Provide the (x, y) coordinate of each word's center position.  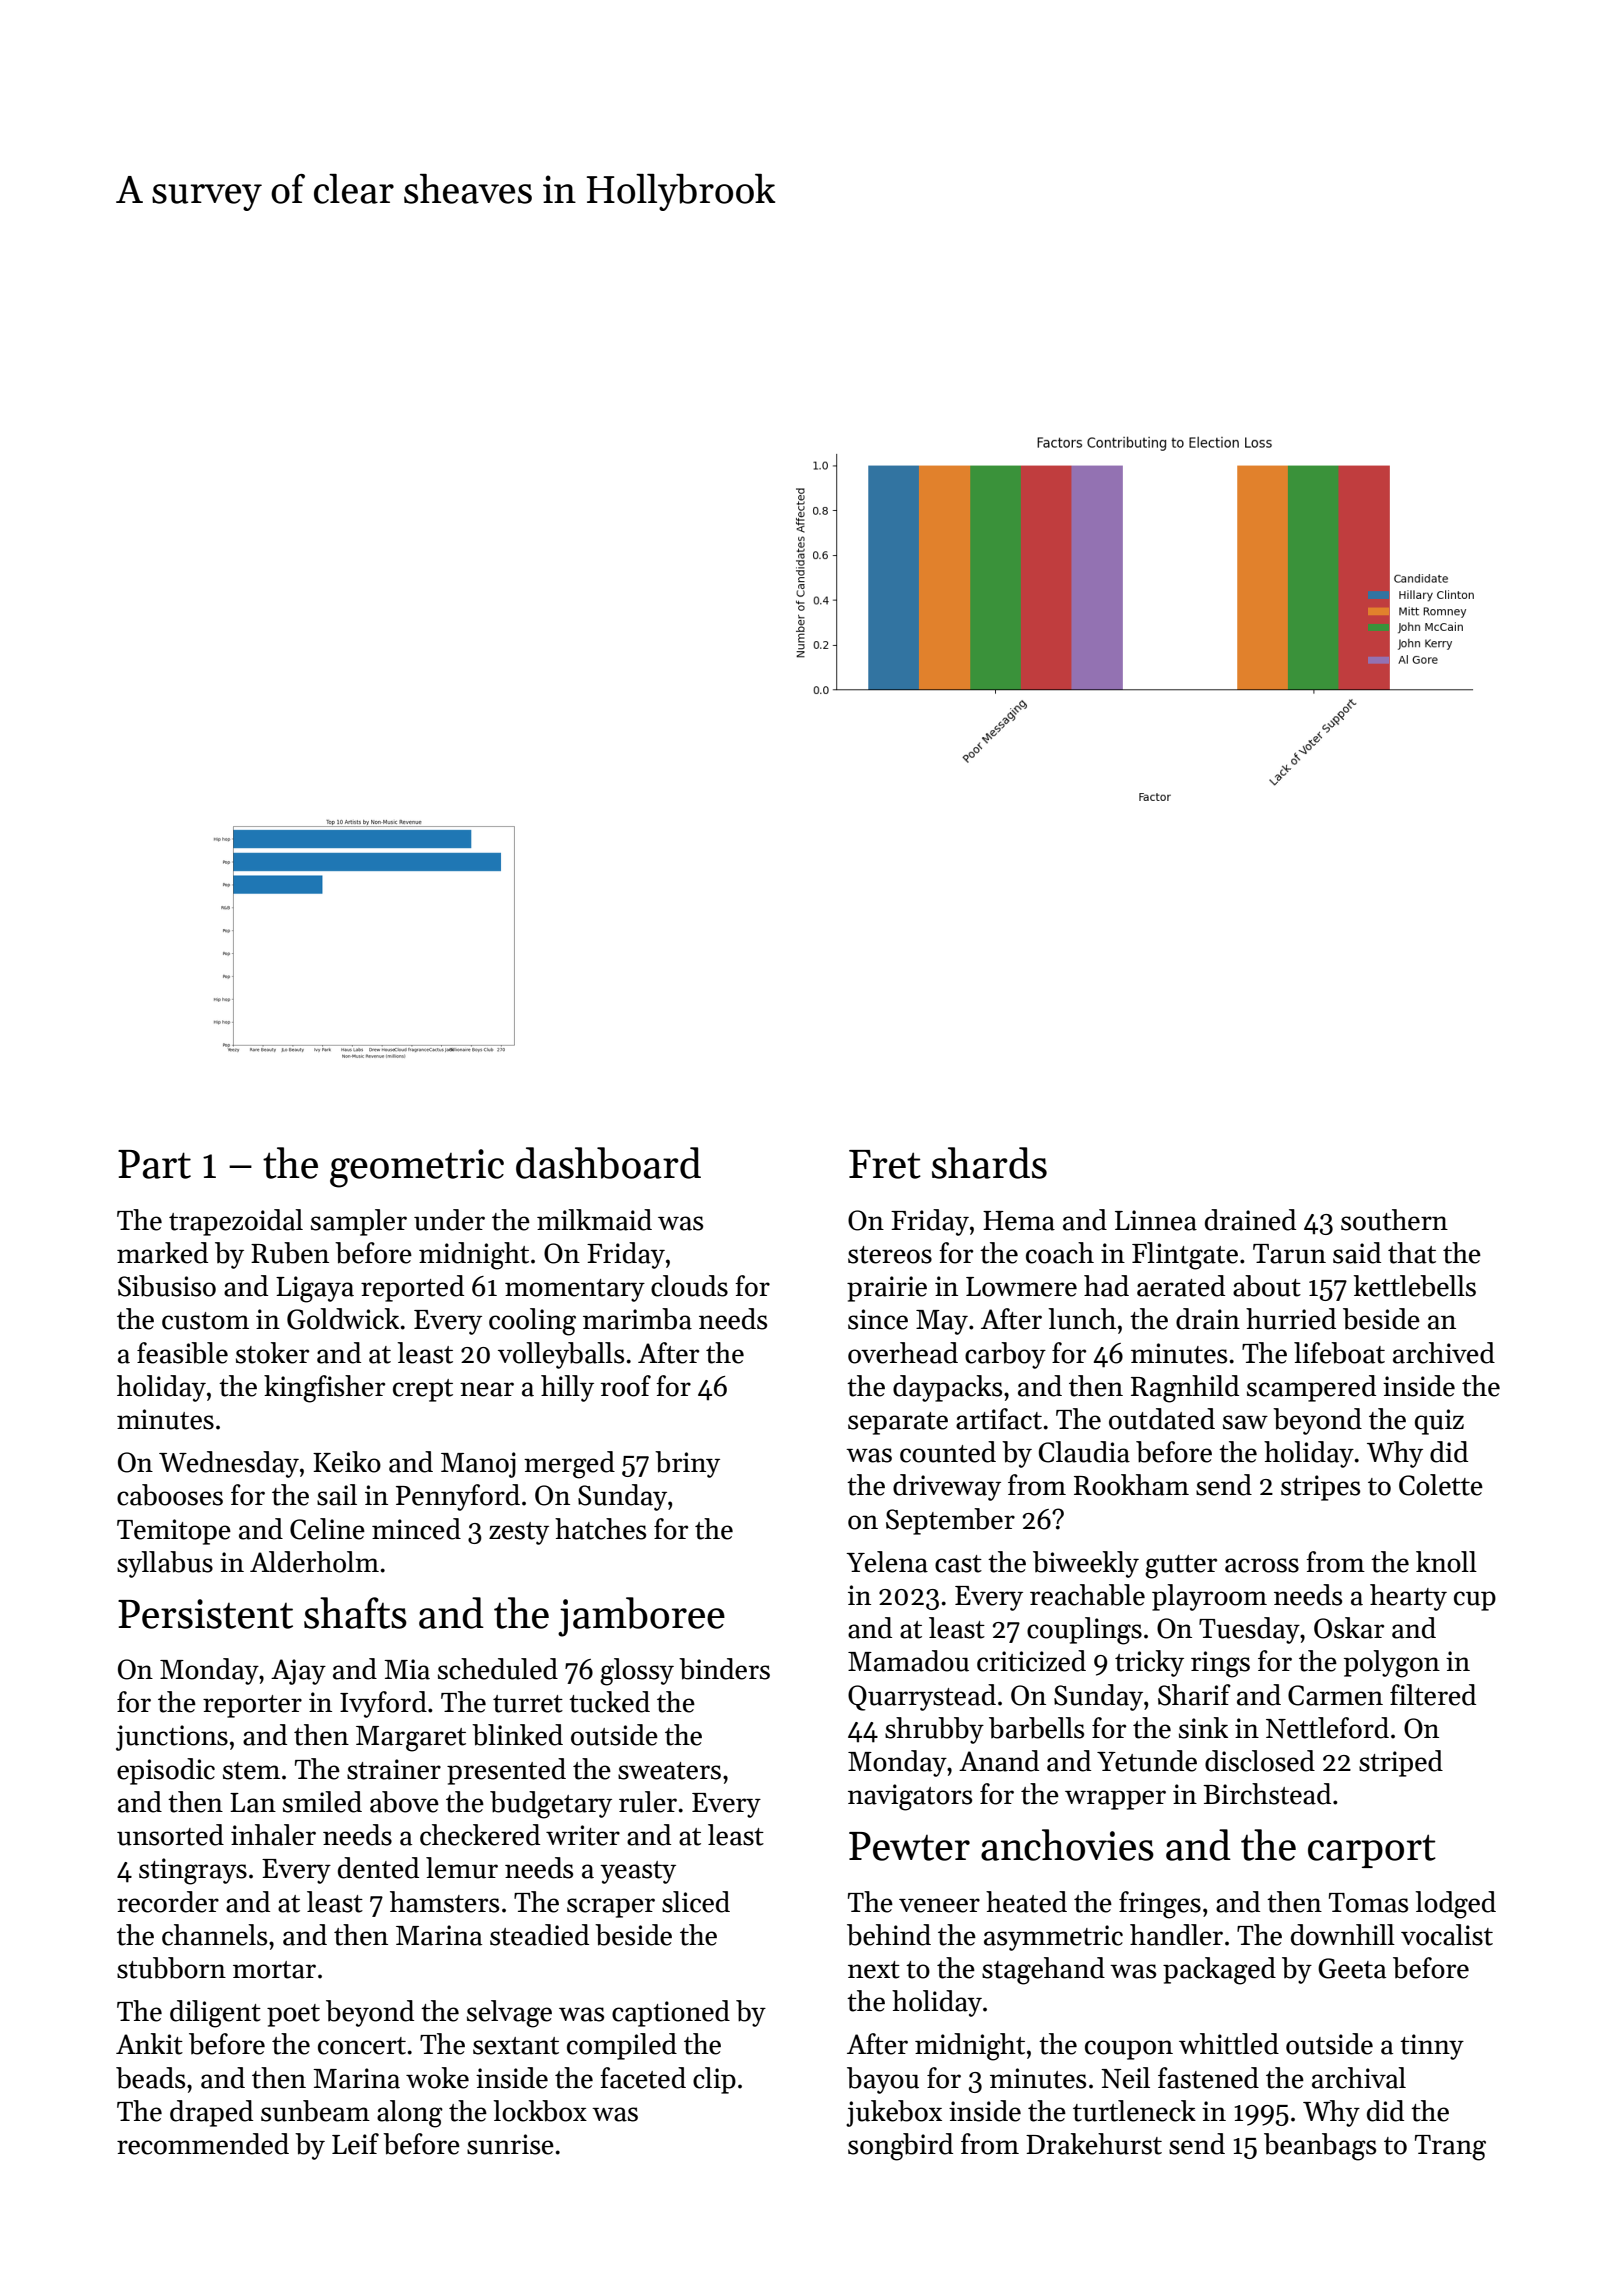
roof (626, 1386)
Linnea (1156, 1220)
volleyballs (561, 1355)
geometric (417, 1168)
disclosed (1260, 1761)
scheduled (498, 1669)
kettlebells (1415, 1286)
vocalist (1447, 1935)
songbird (900, 2147)
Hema (1019, 1221)
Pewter (909, 1846)
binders (724, 1669)
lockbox (540, 2111)
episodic (166, 1771)
